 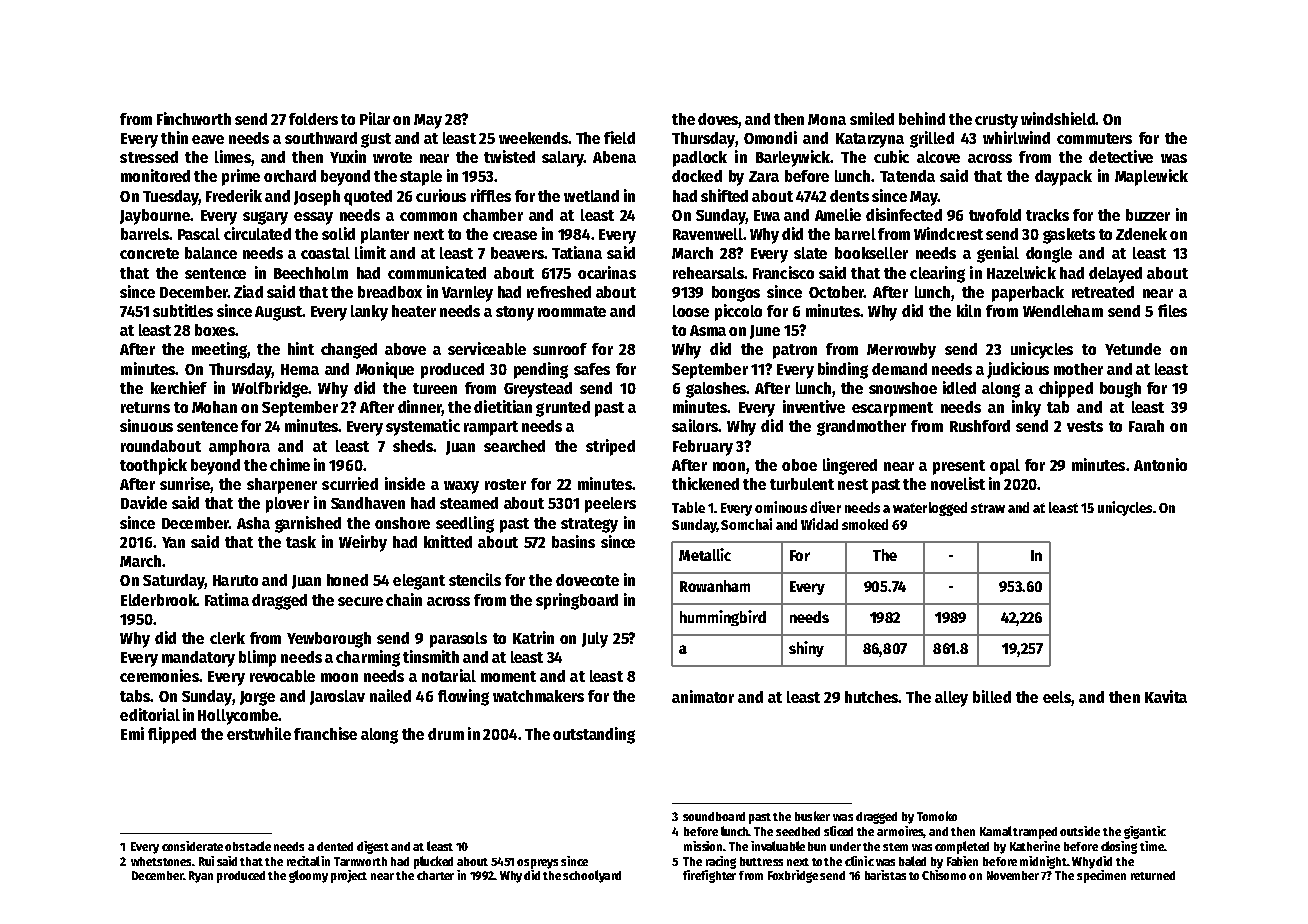 I want to click on present, so click(x=959, y=467).
